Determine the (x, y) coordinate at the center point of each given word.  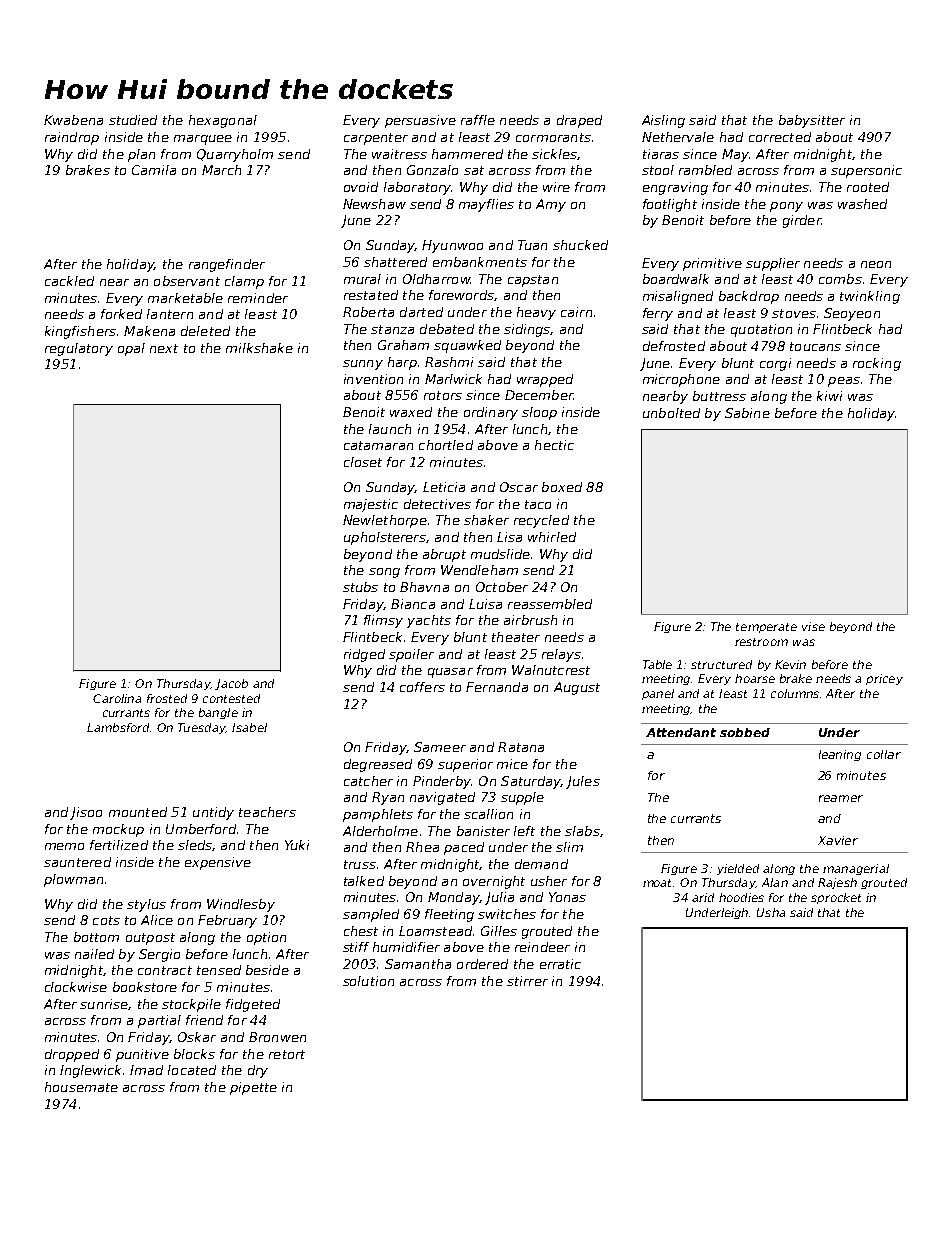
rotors (443, 395)
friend (204, 1020)
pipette (253, 1088)
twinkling (870, 297)
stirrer (527, 981)
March (221, 170)
